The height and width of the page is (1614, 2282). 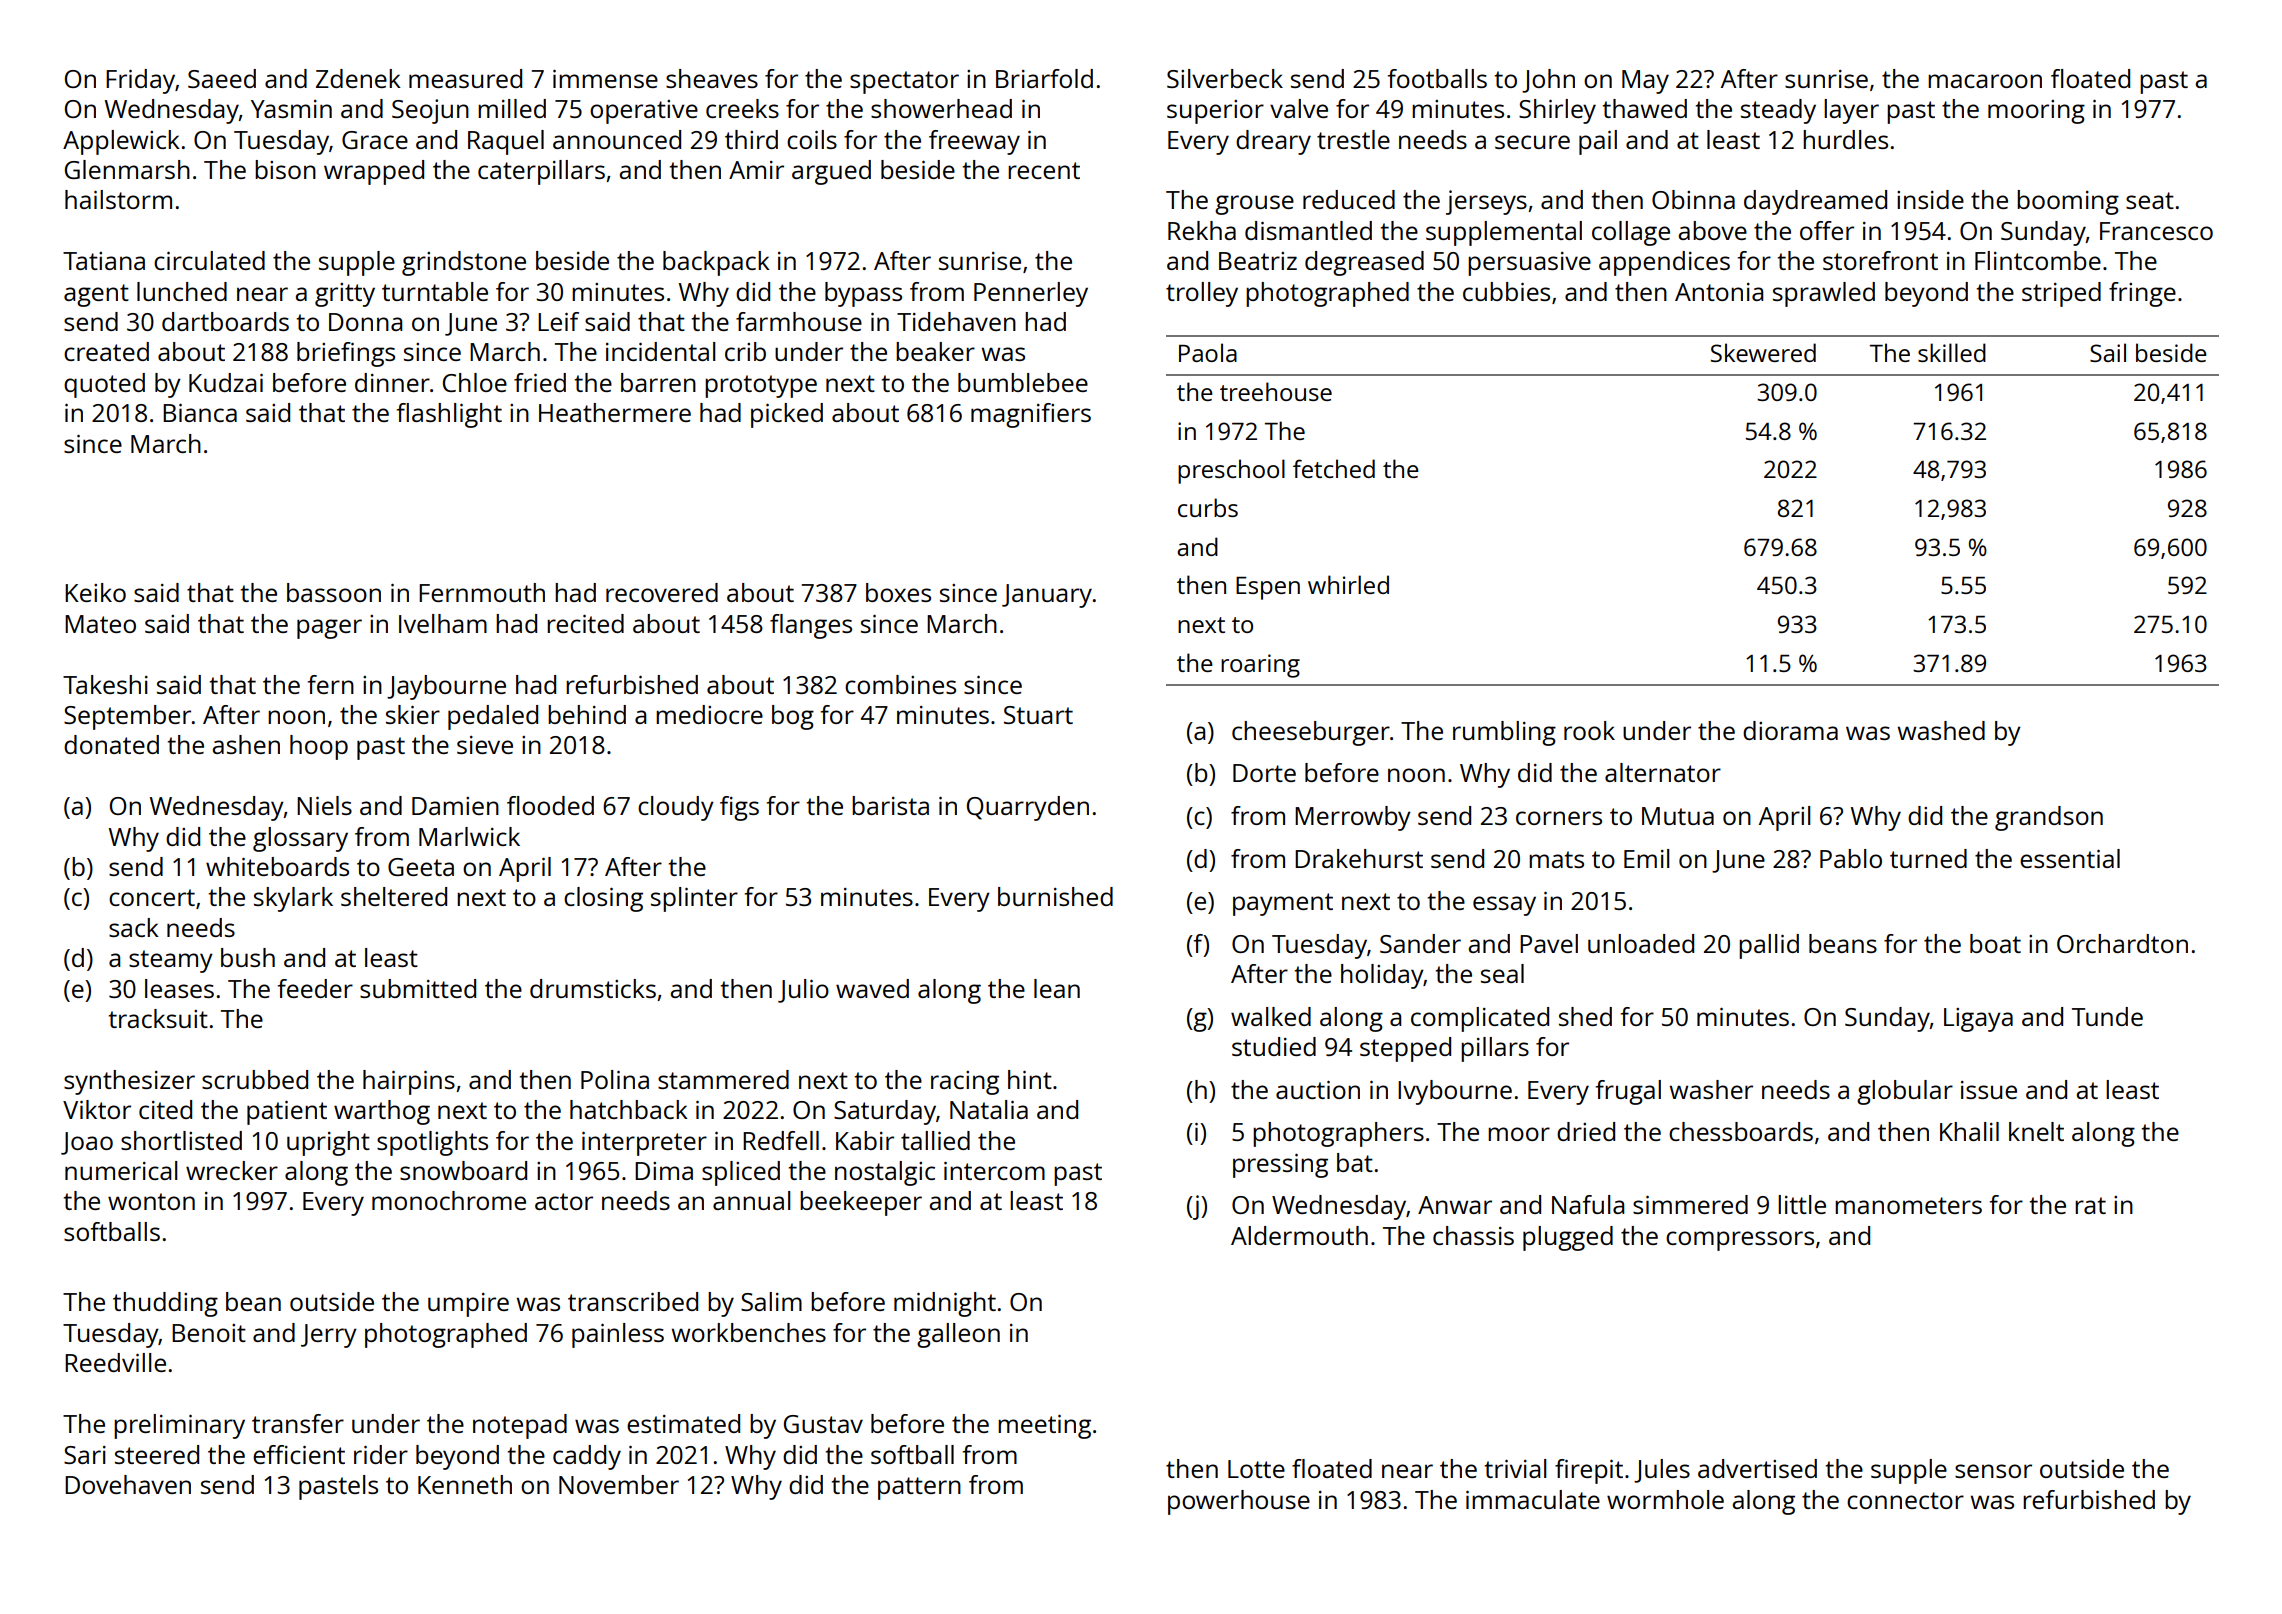 What do you see at coordinates (1276, 391) in the page?
I see `treehouse` at bounding box center [1276, 391].
